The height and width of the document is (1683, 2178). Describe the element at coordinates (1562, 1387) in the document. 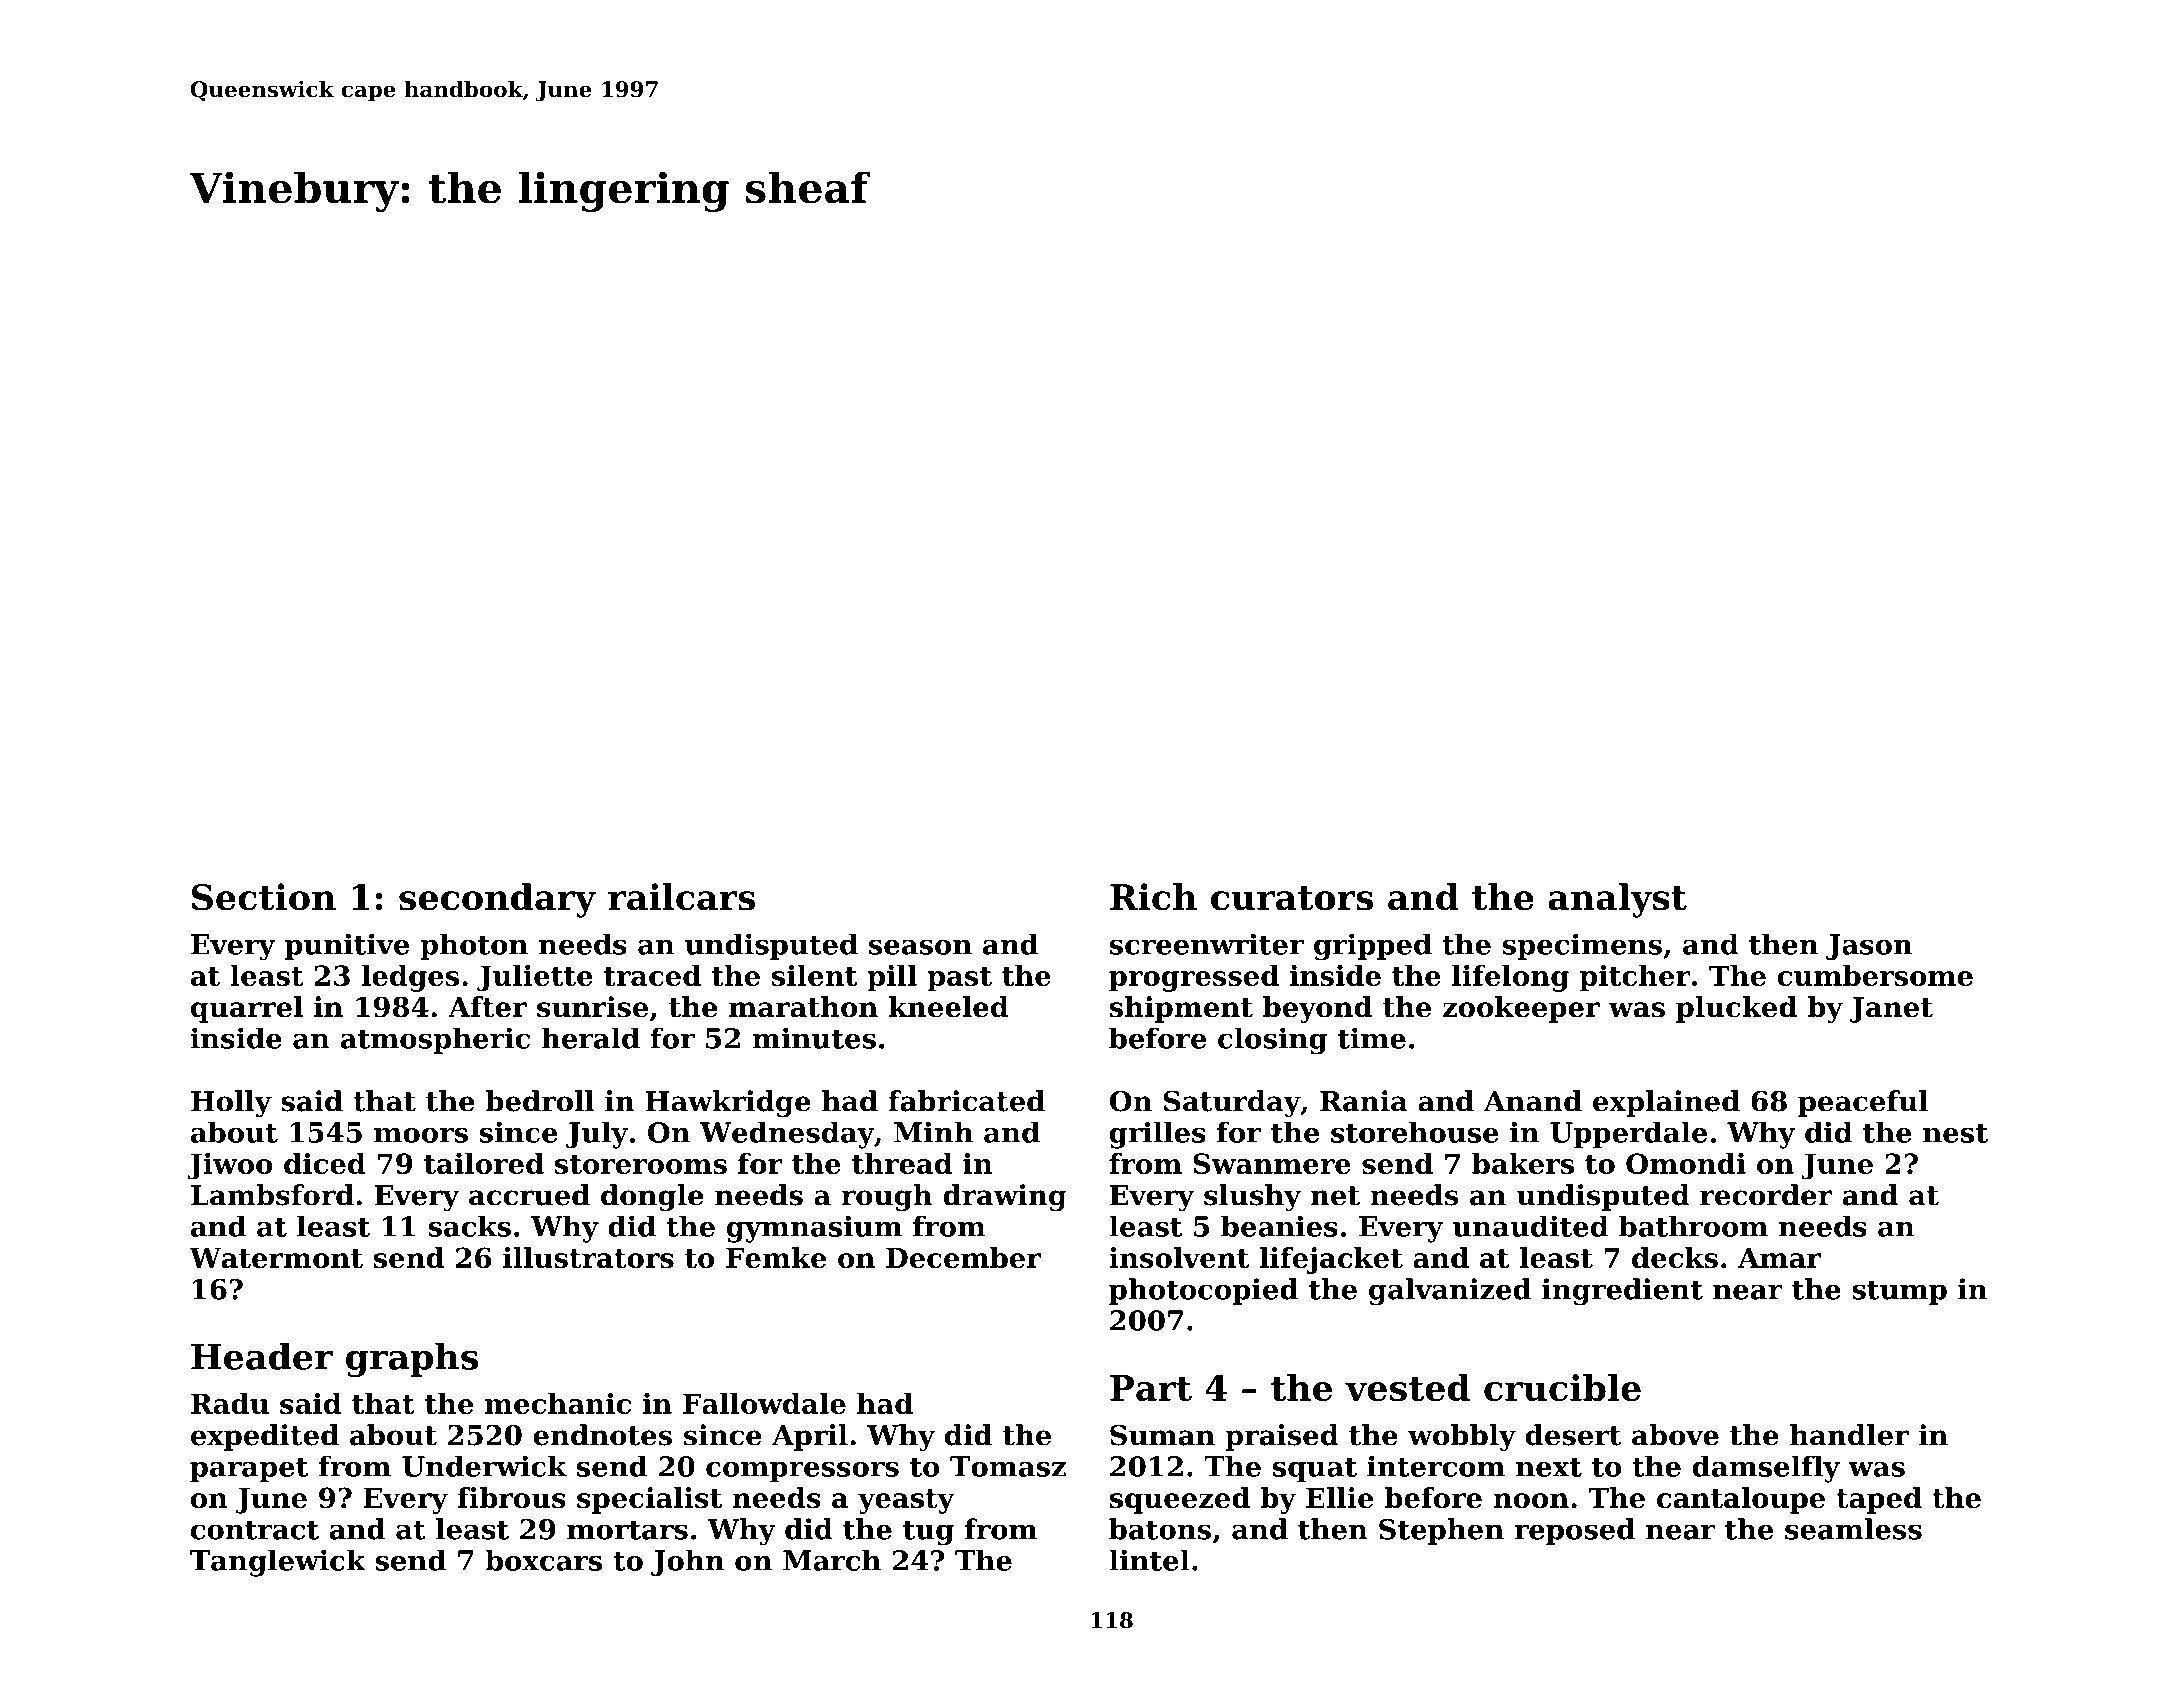

I see `crucible` at that location.
